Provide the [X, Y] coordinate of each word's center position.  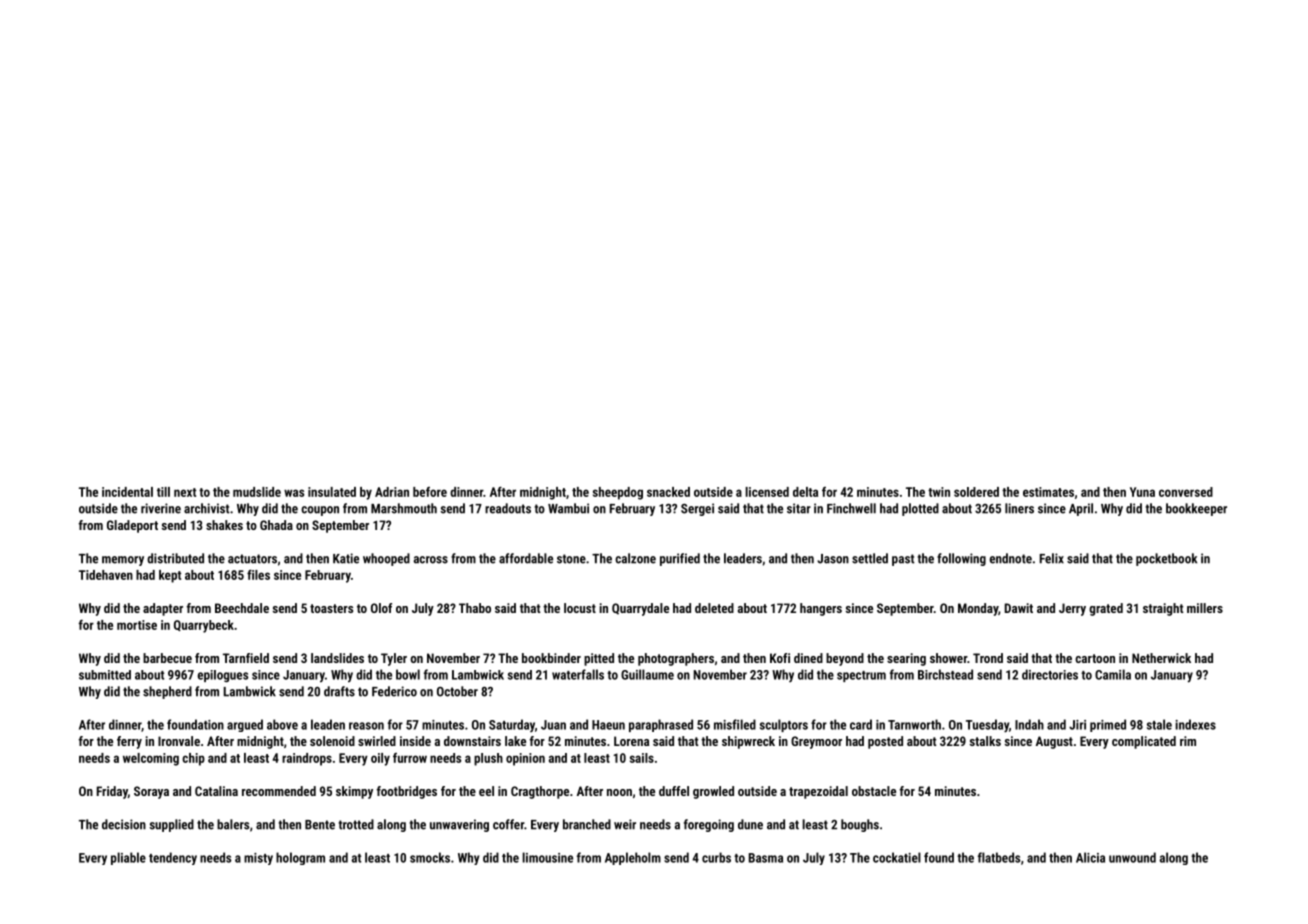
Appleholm [633, 858]
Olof [381, 608]
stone [571, 559]
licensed [767, 492]
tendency [173, 858]
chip [193, 759]
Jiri [1077, 725]
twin [939, 492]
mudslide [257, 492]
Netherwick [1161, 658]
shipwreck [748, 742]
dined [808, 658]
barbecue [167, 658]
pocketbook [1166, 559]
